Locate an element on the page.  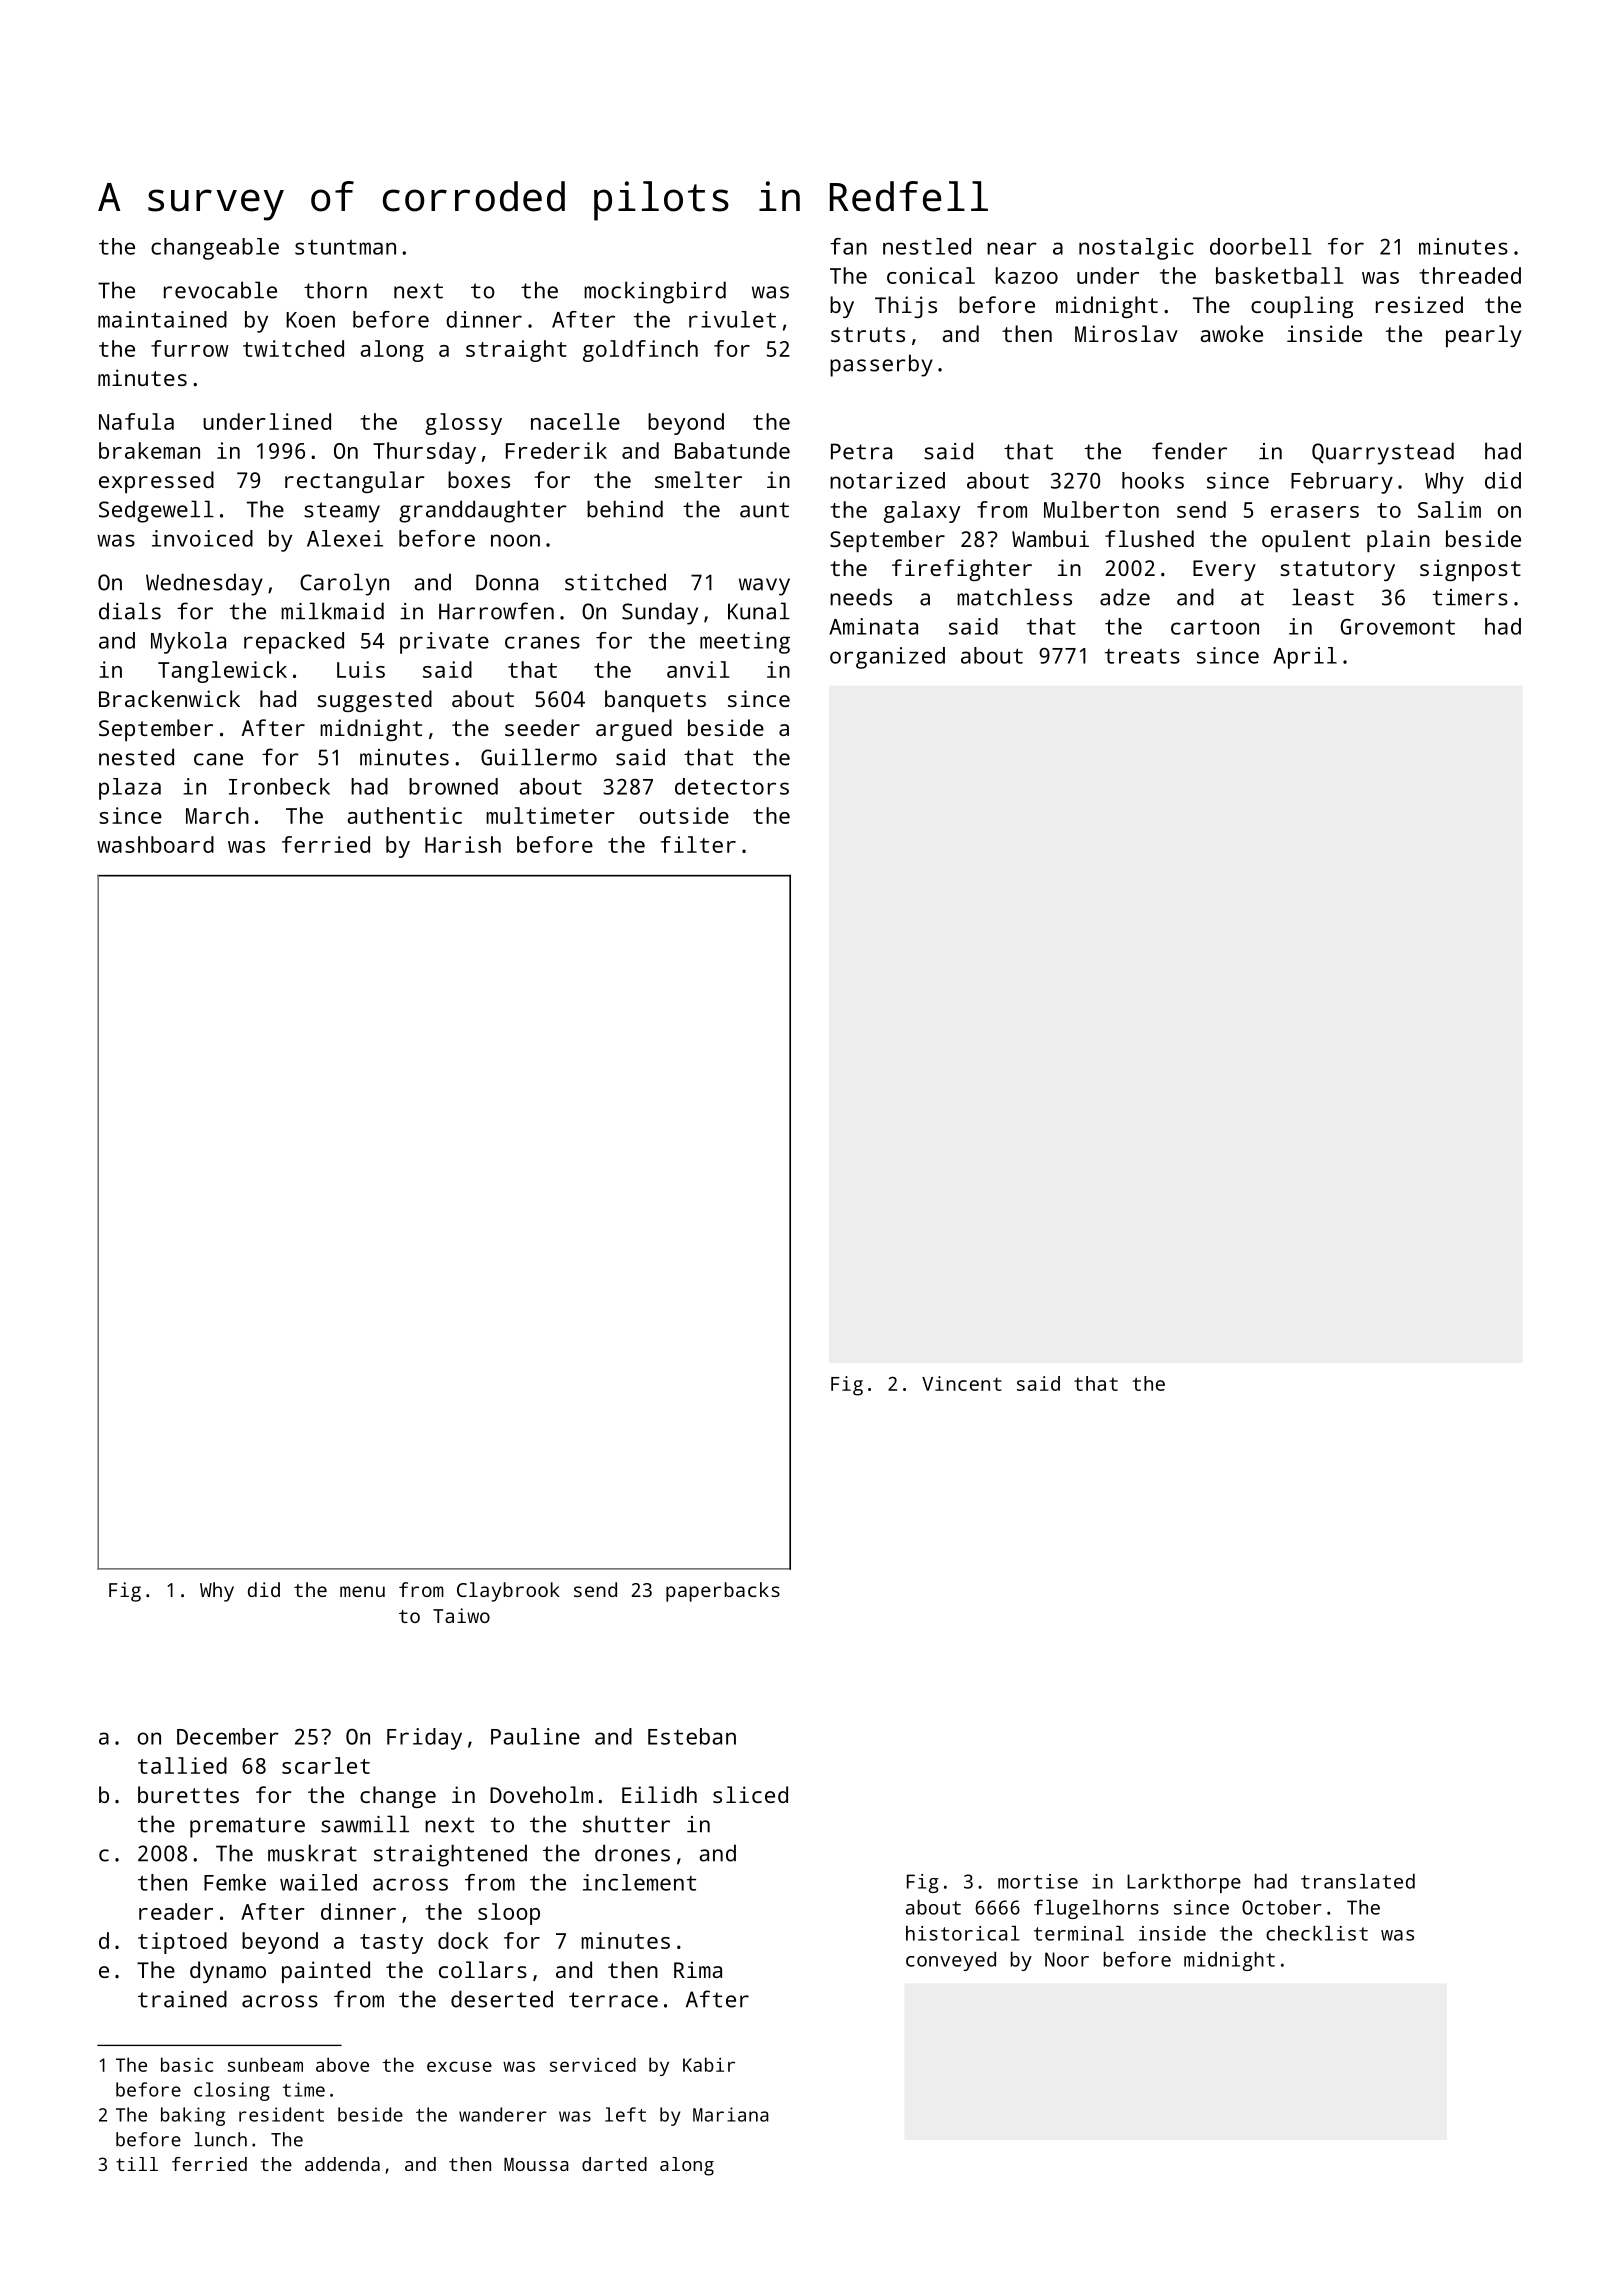
dock is located at coordinates (463, 1940).
